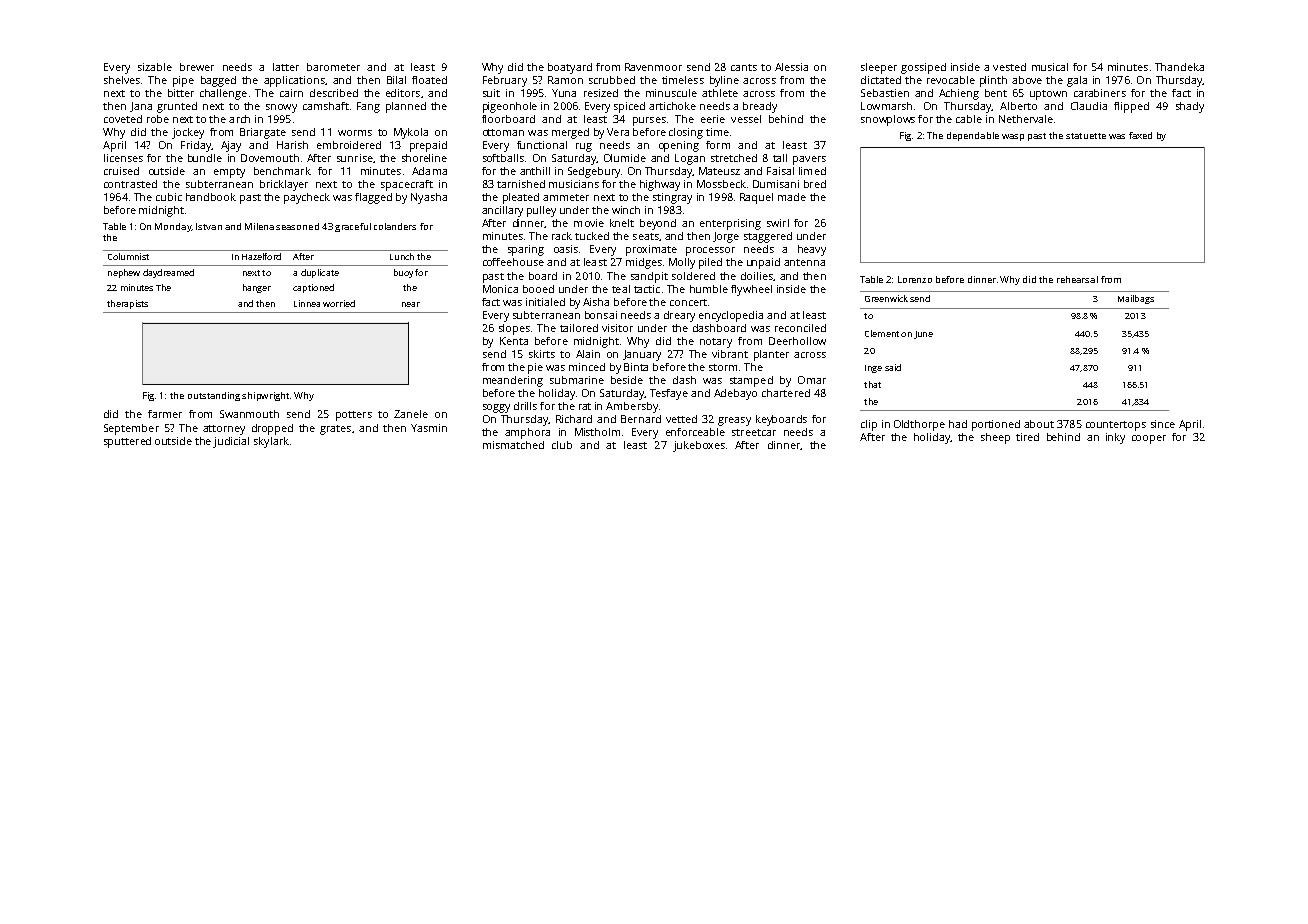 Image resolution: width=1308 pixels, height=924 pixels. What do you see at coordinates (165, 414) in the image?
I see `farmer` at bounding box center [165, 414].
